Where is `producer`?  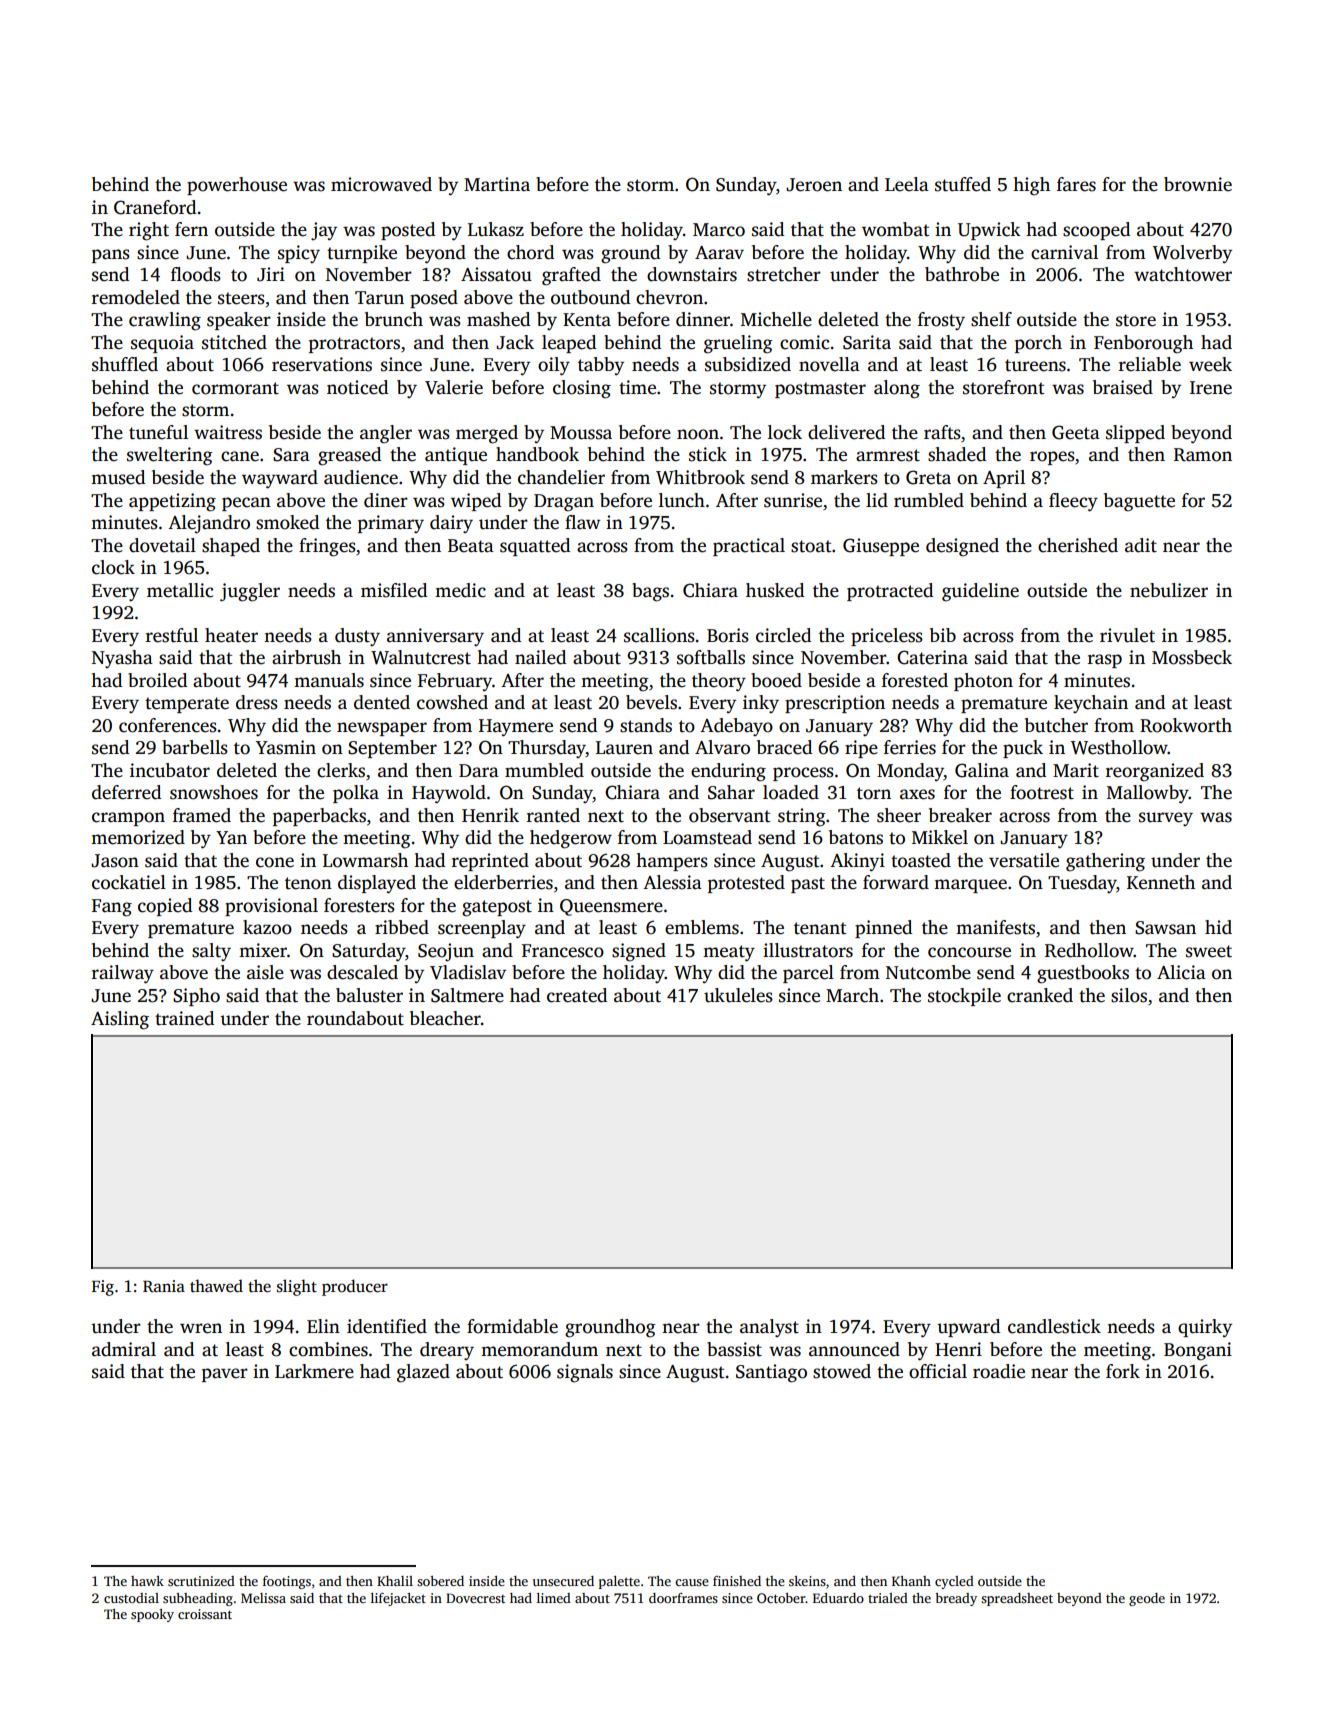 producer is located at coordinates (355, 1287).
